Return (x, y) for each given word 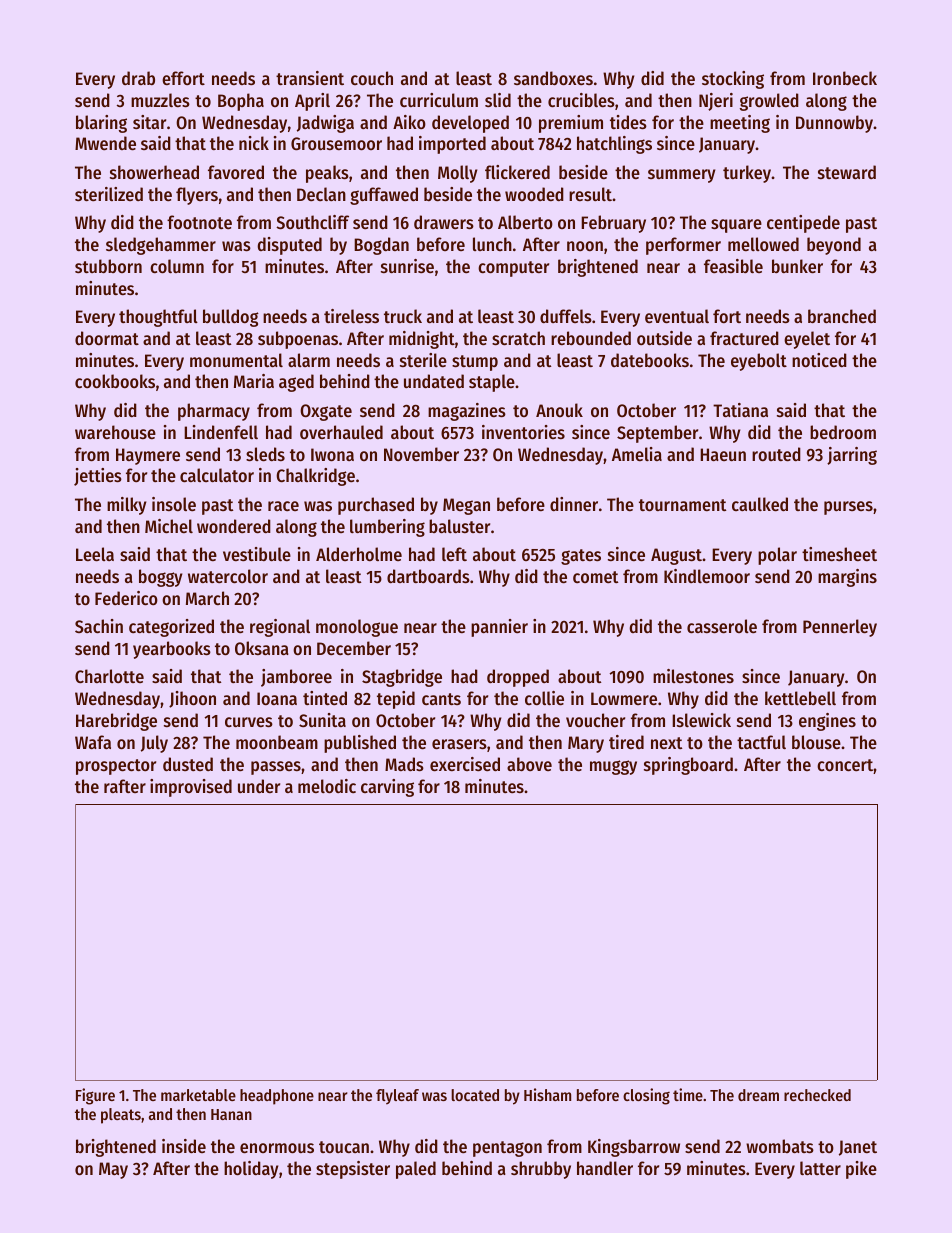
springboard (688, 766)
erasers (459, 744)
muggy (613, 767)
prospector (116, 767)
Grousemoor (336, 143)
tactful (761, 742)
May (113, 1170)
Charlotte (109, 676)
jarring (852, 456)
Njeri (716, 102)
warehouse (115, 432)
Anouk (559, 410)
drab (138, 78)
